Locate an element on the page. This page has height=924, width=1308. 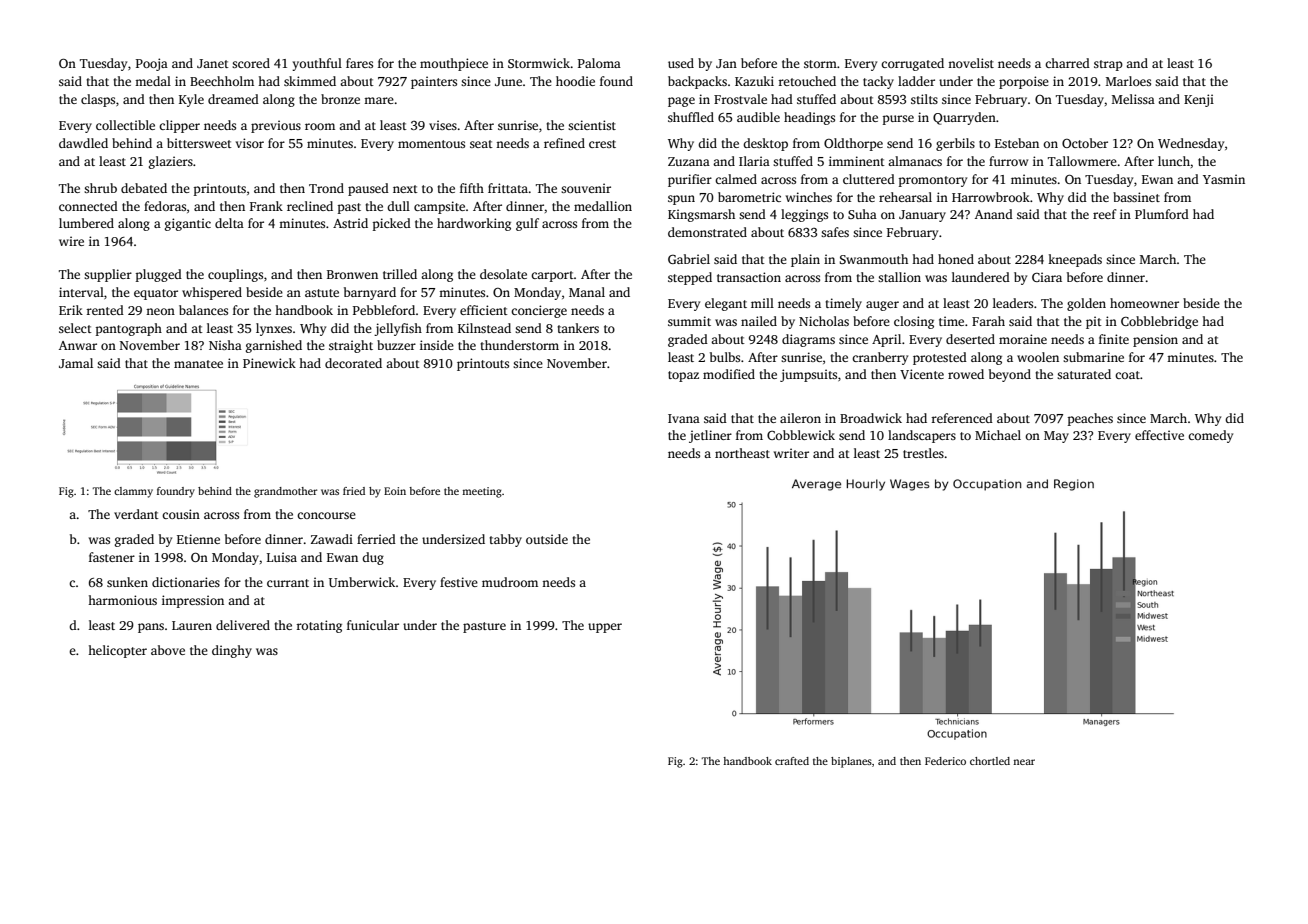
Erik is located at coordinates (71, 310).
